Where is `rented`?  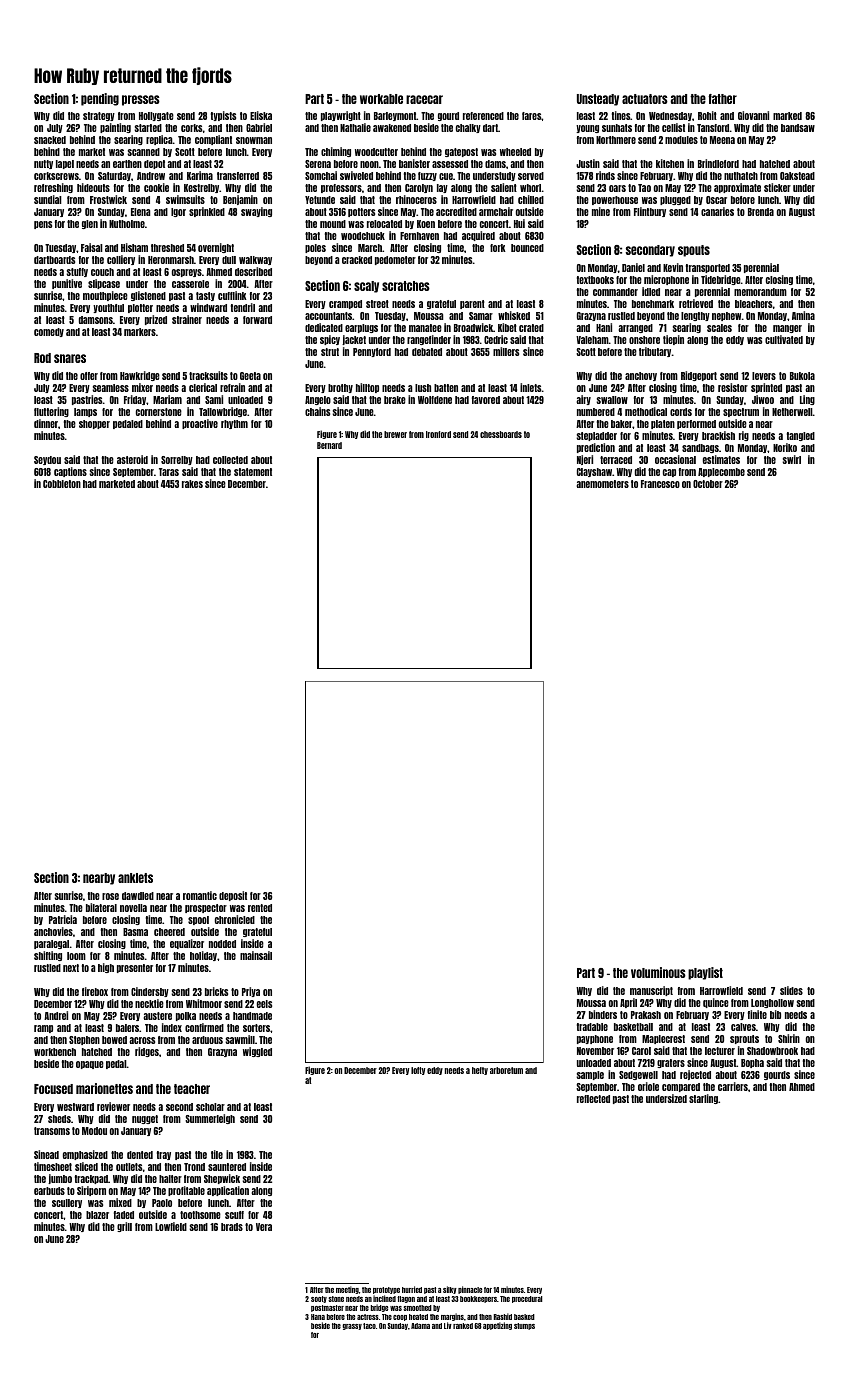 rented is located at coordinates (260, 908).
